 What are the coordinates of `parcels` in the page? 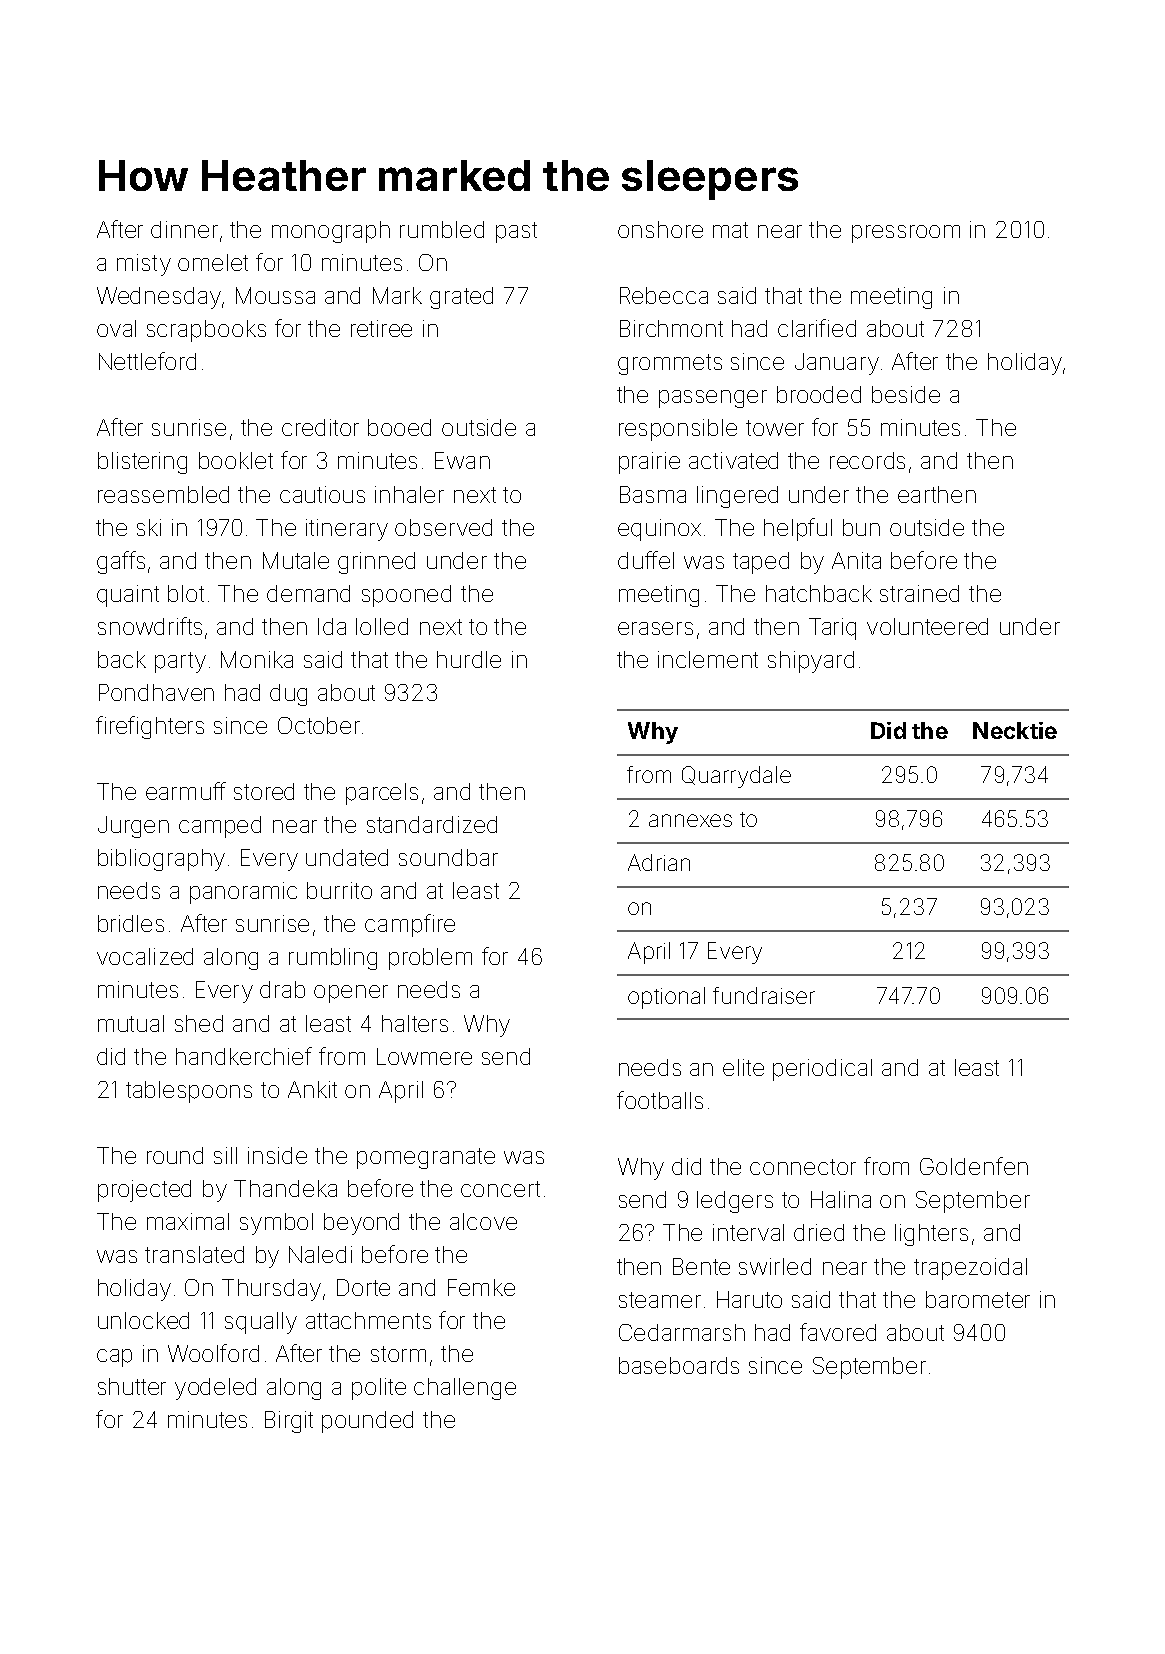 It's located at (382, 794).
